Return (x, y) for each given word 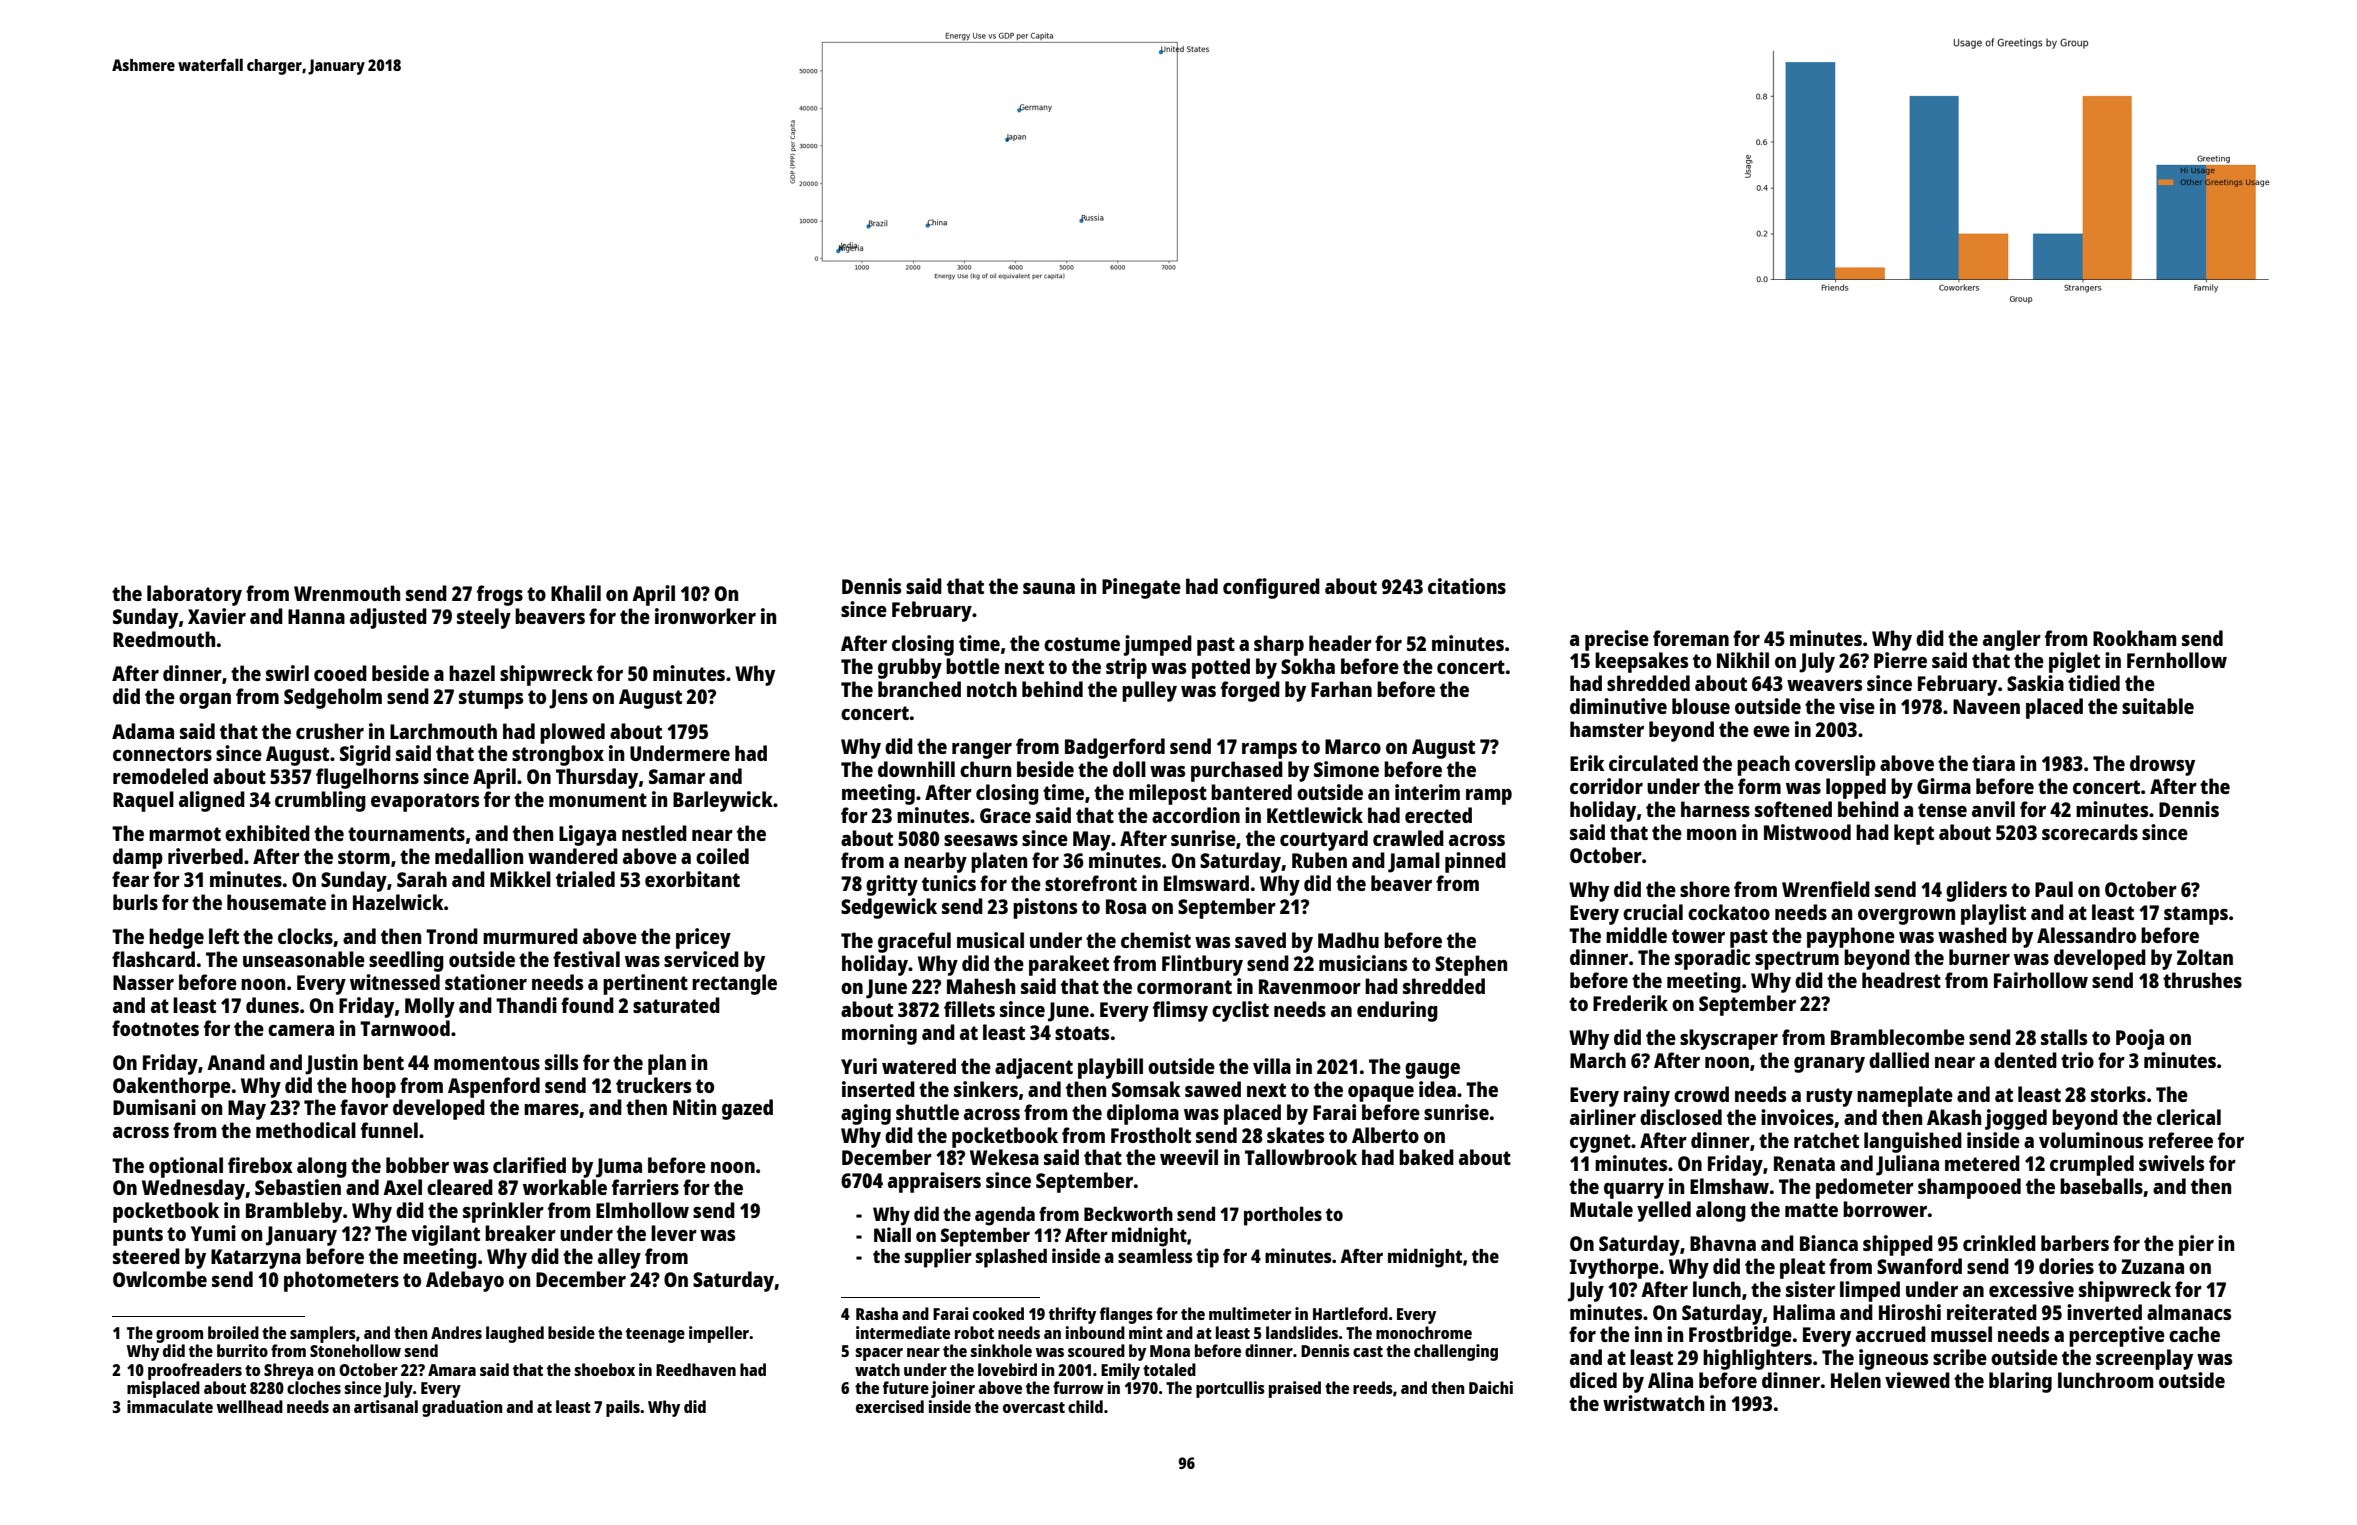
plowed (572, 733)
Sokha (1308, 666)
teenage (655, 1335)
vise (1857, 706)
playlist (1993, 914)
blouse (1701, 706)
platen (999, 862)
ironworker (705, 616)
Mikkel (520, 879)
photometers (341, 1281)
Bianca (1829, 1243)
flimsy (1180, 1011)
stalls (2064, 1037)
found (587, 1005)
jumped (1157, 645)
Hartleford (1350, 1313)
